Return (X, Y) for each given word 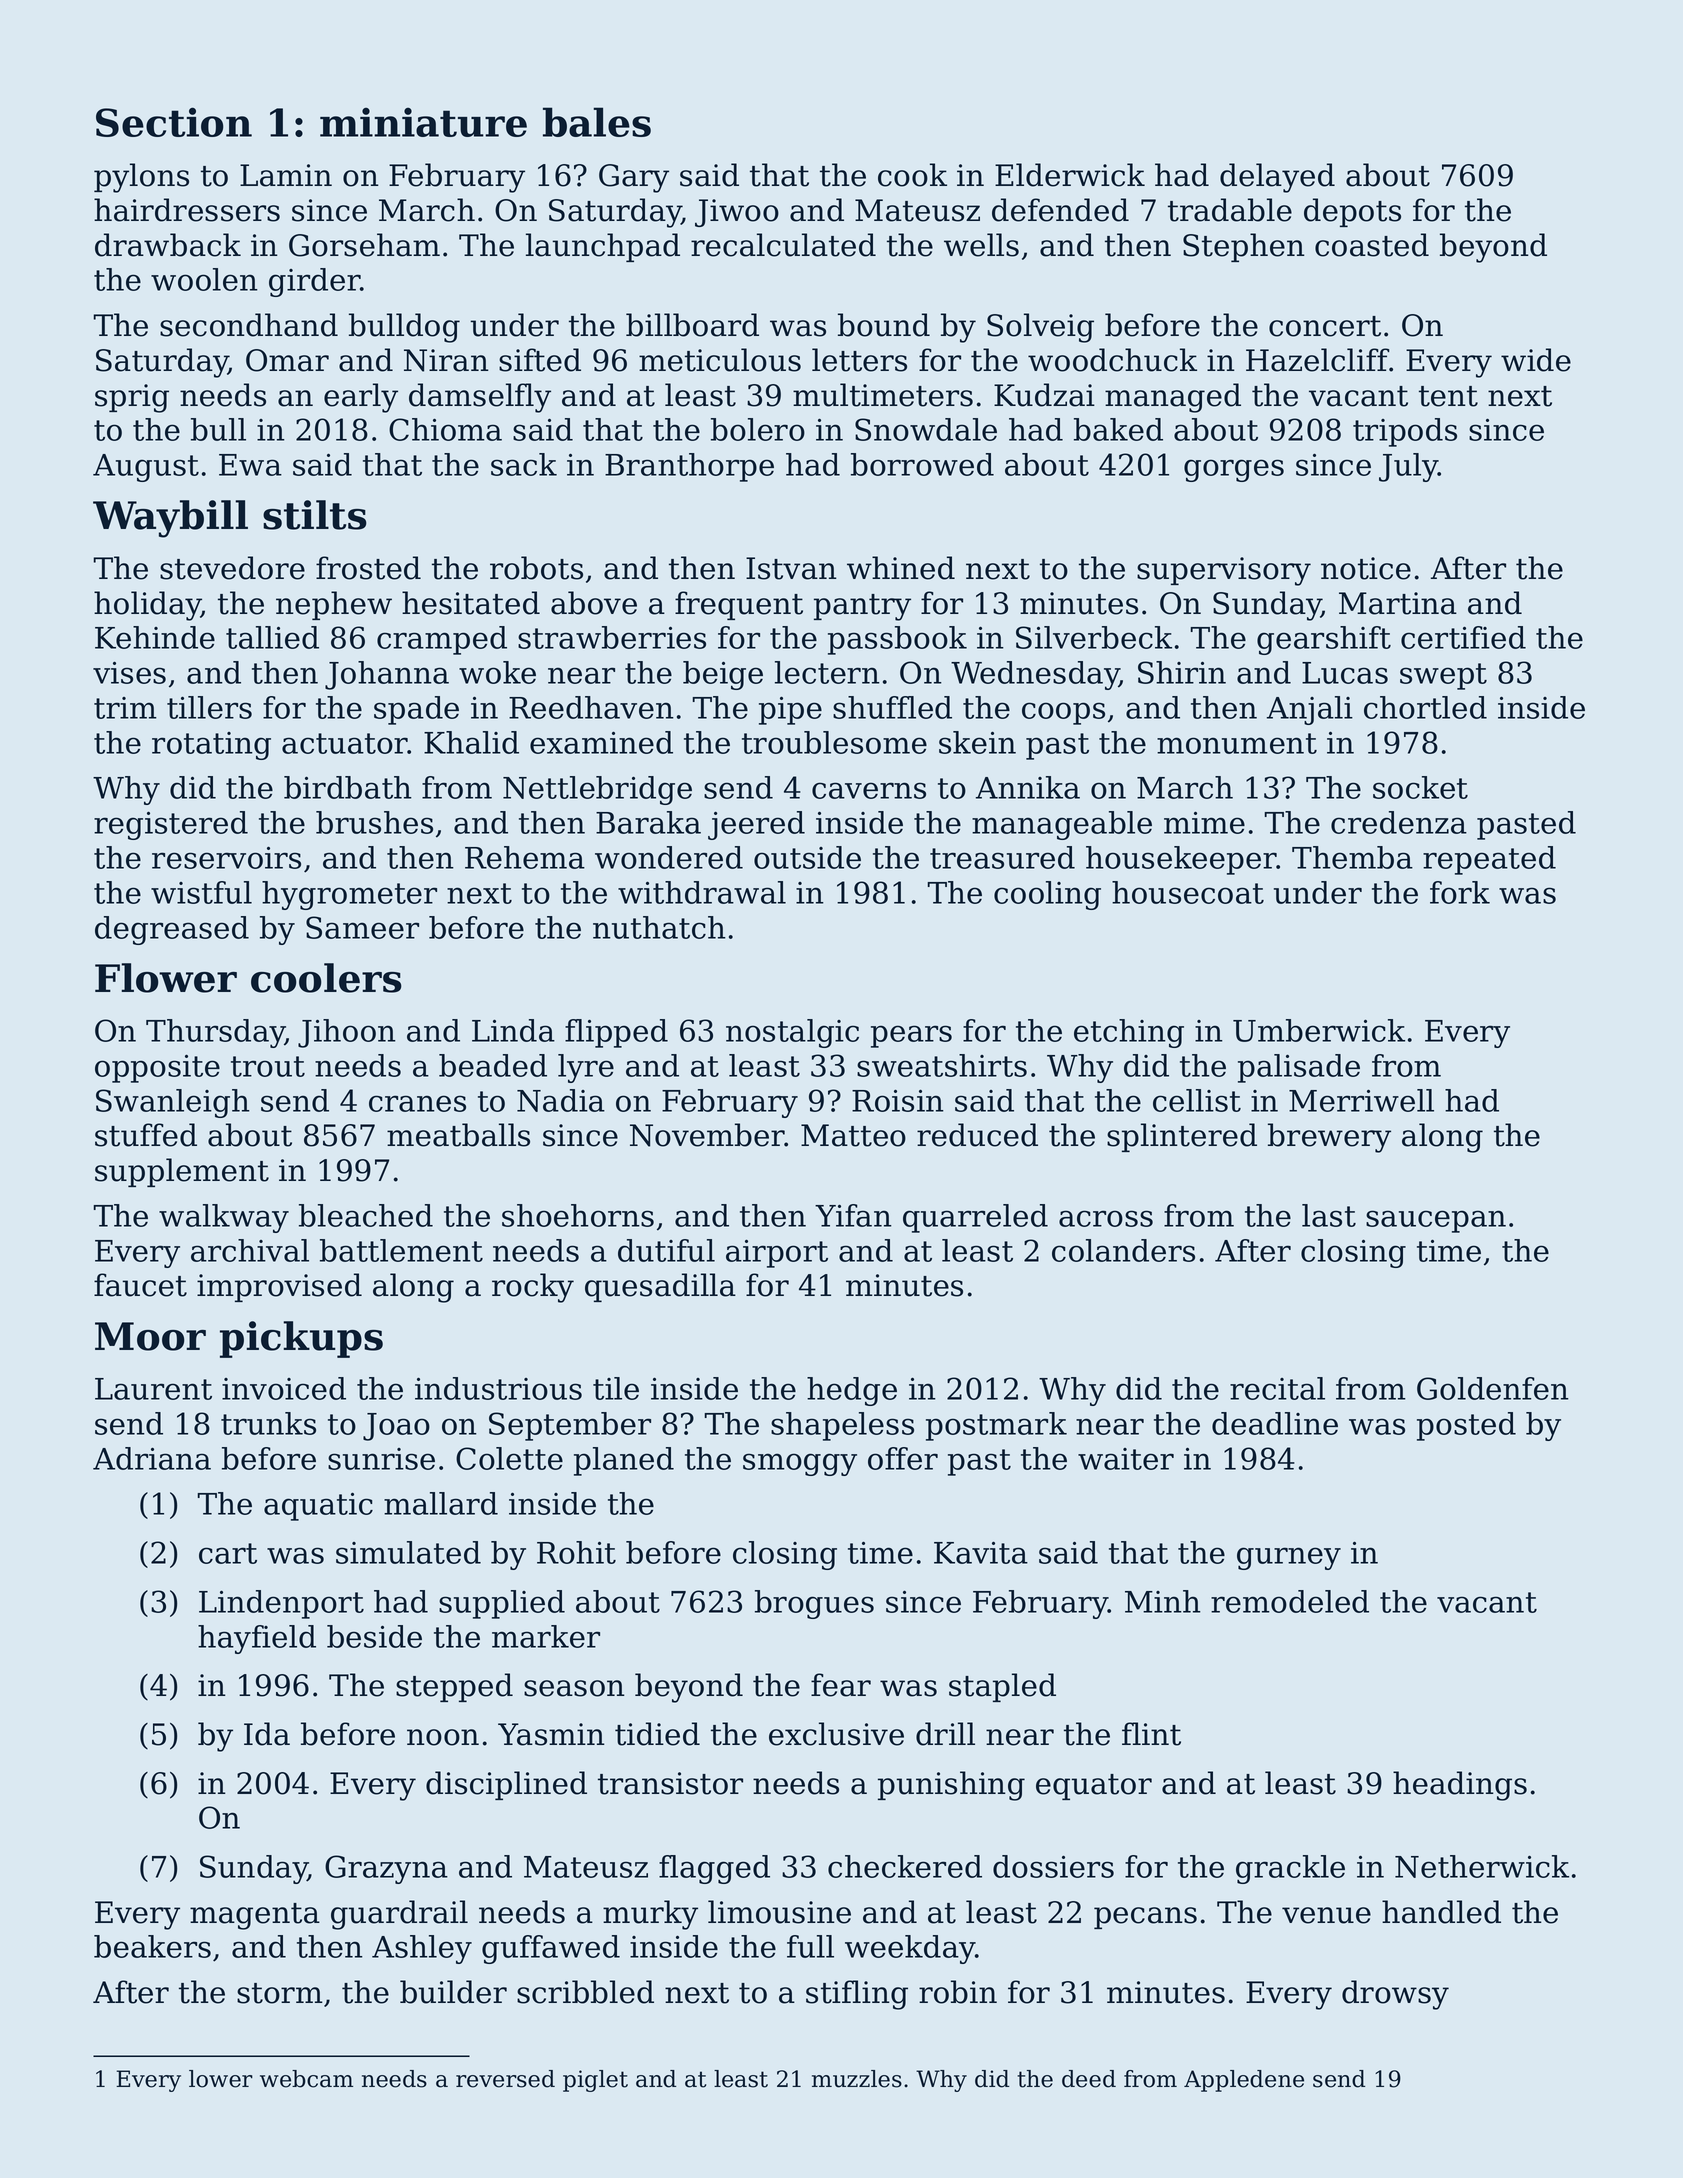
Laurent (153, 1389)
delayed (1277, 178)
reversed (505, 2079)
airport (777, 1254)
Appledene (1244, 2081)
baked (1118, 429)
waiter (1126, 1459)
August (146, 468)
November (707, 1135)
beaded (493, 1065)
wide (1536, 360)
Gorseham (364, 245)
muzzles (857, 2079)
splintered (1182, 1137)
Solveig (1040, 328)
